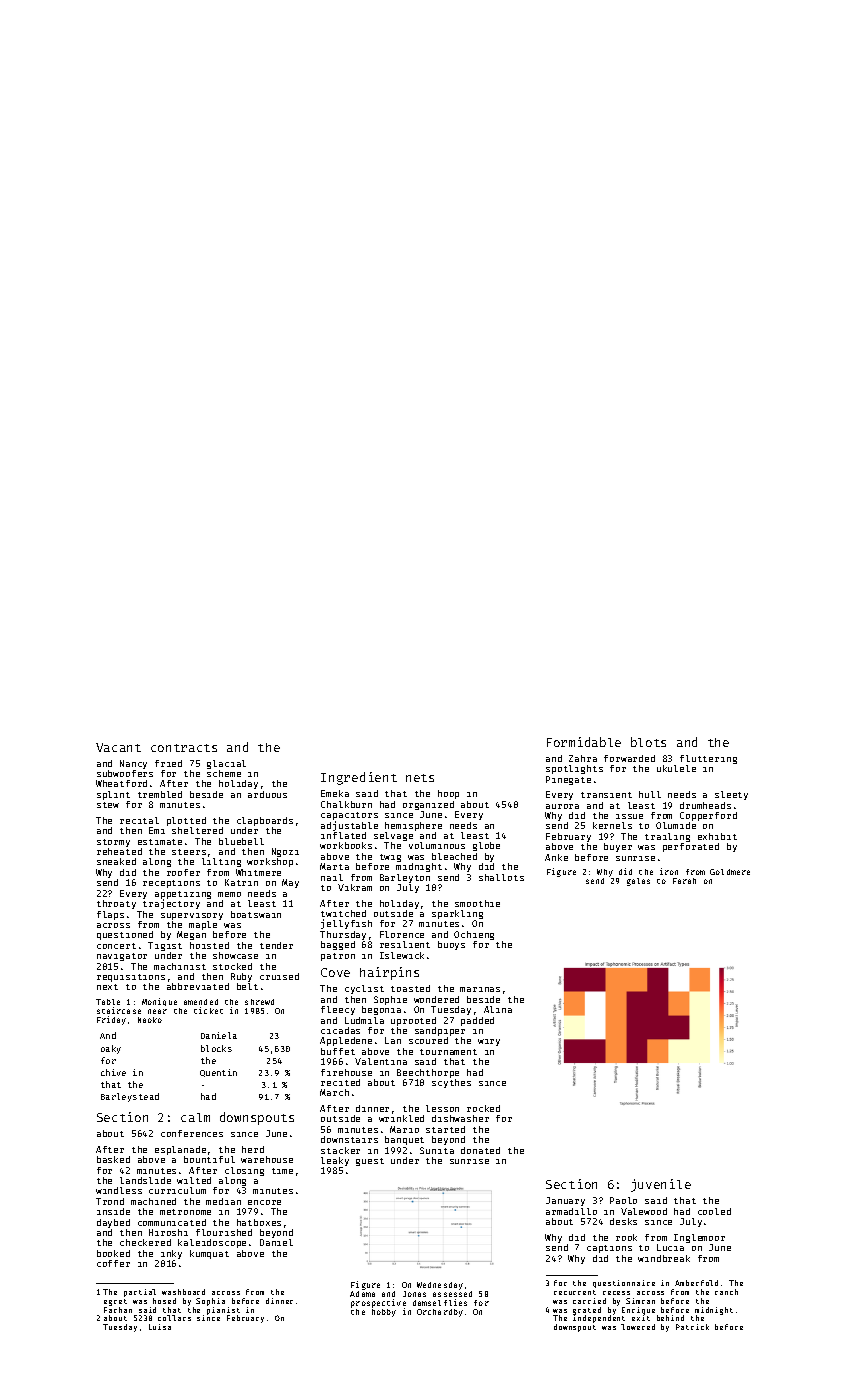 This document has width=849, height=1400. What do you see at coordinates (160, 794) in the document?
I see `trembled` at bounding box center [160, 794].
